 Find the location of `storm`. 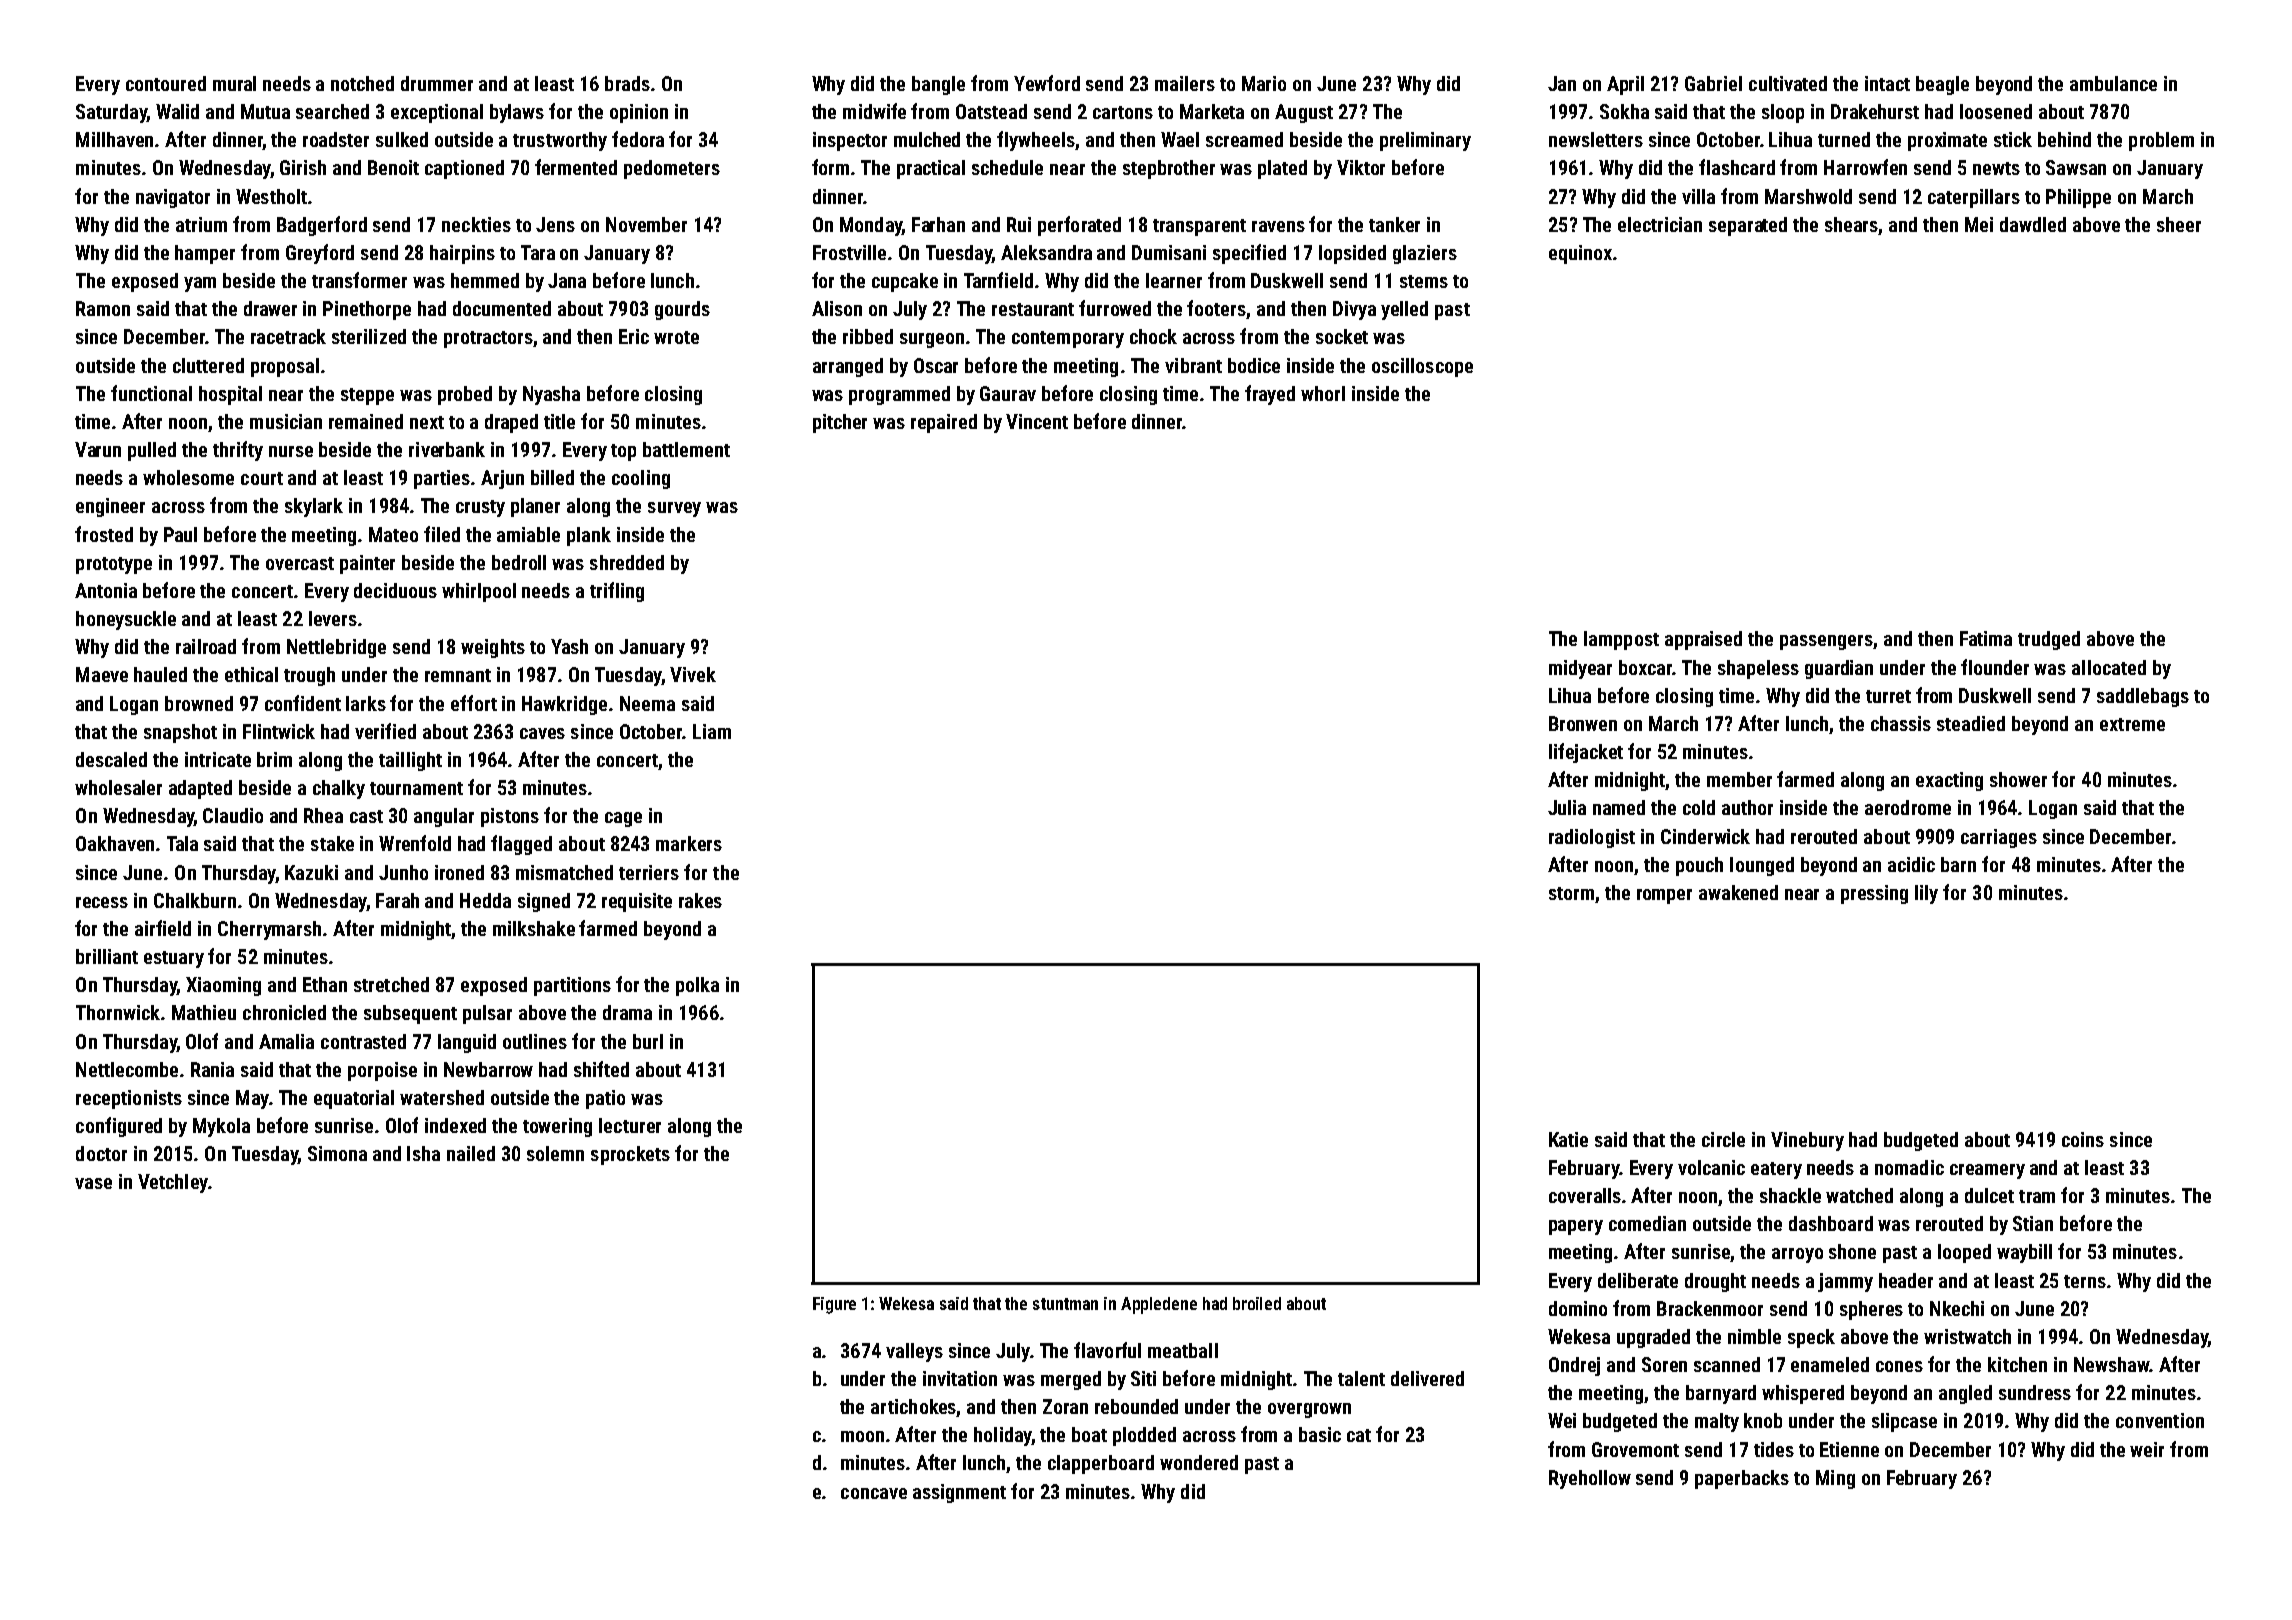

storm is located at coordinates (1571, 893).
